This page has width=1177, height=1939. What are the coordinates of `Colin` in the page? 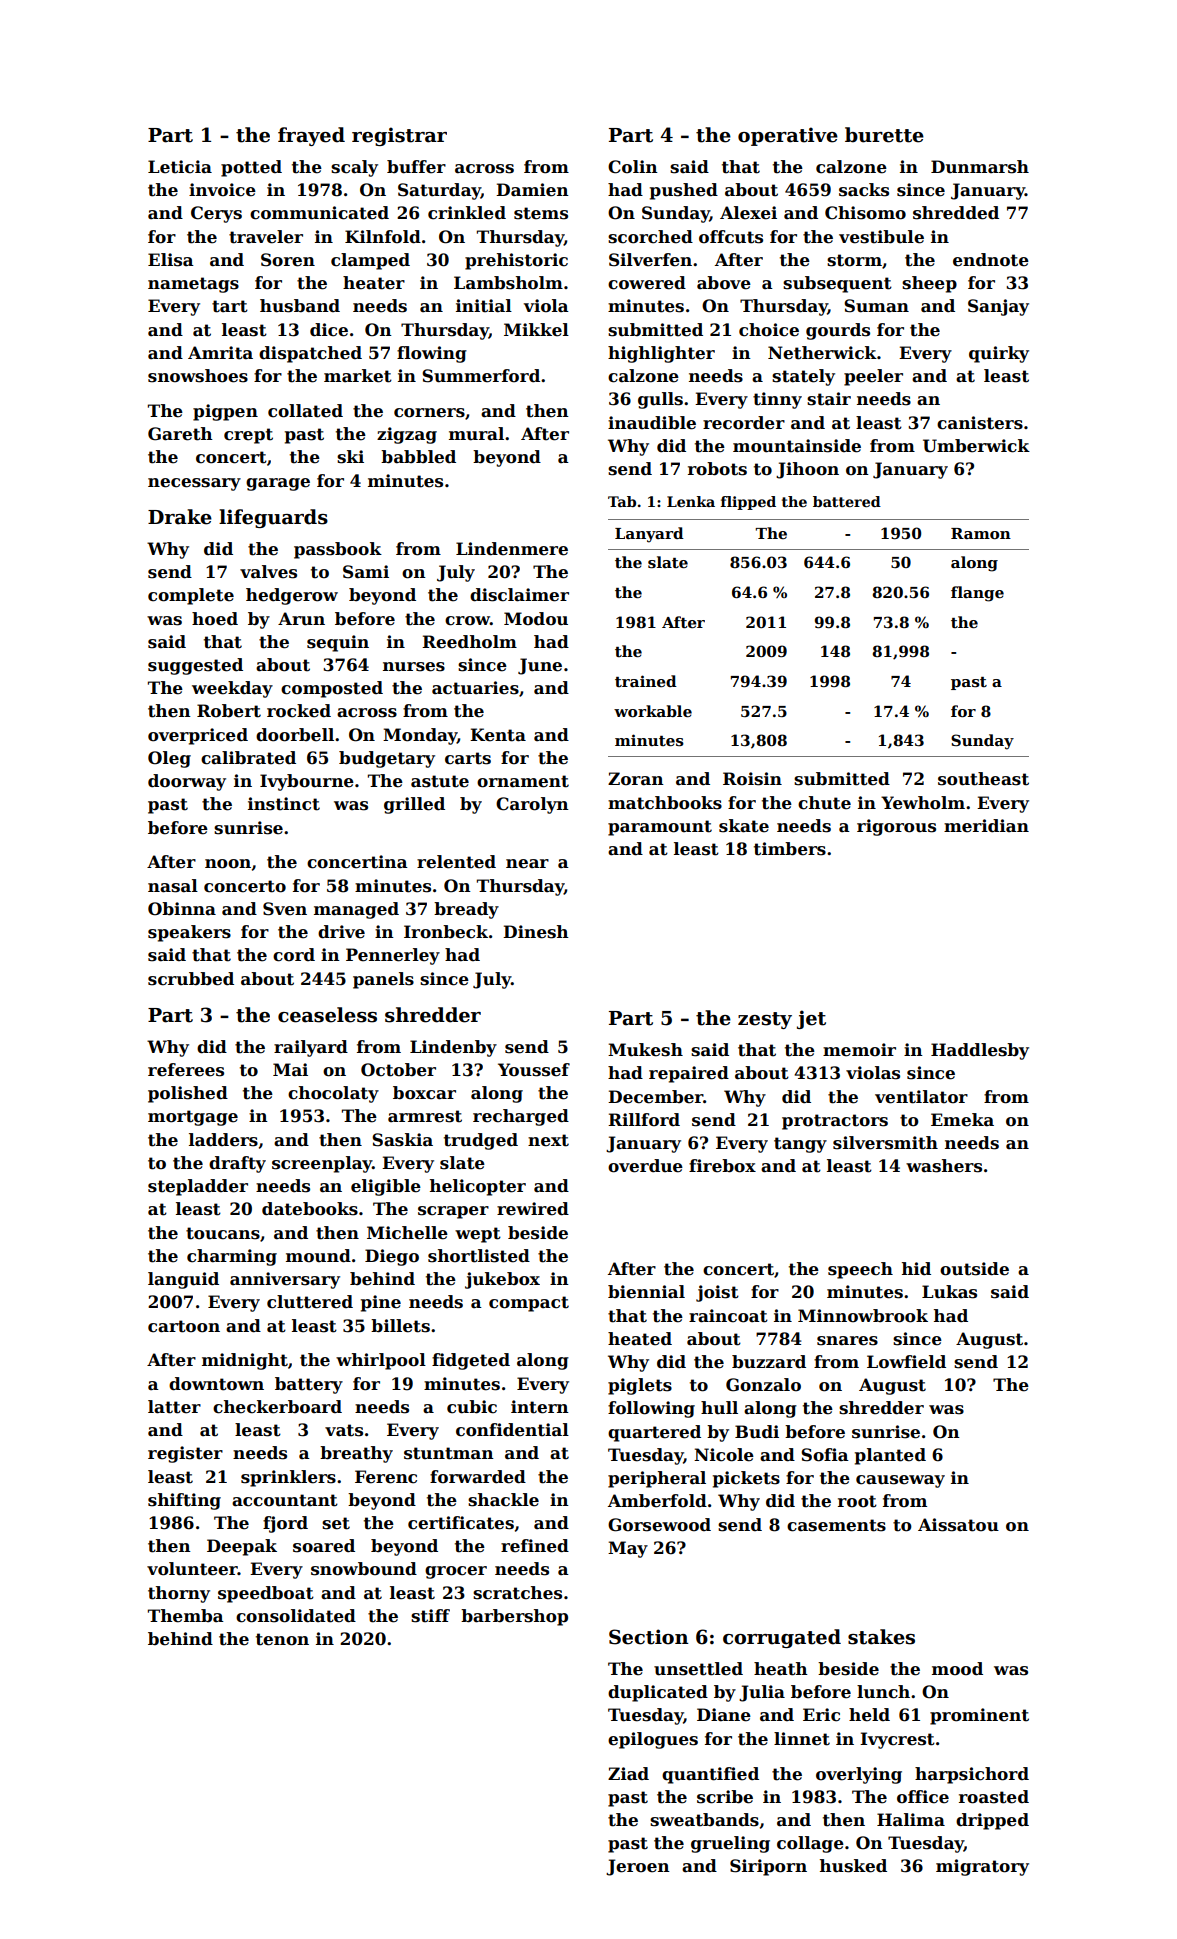 It's located at (633, 167).
